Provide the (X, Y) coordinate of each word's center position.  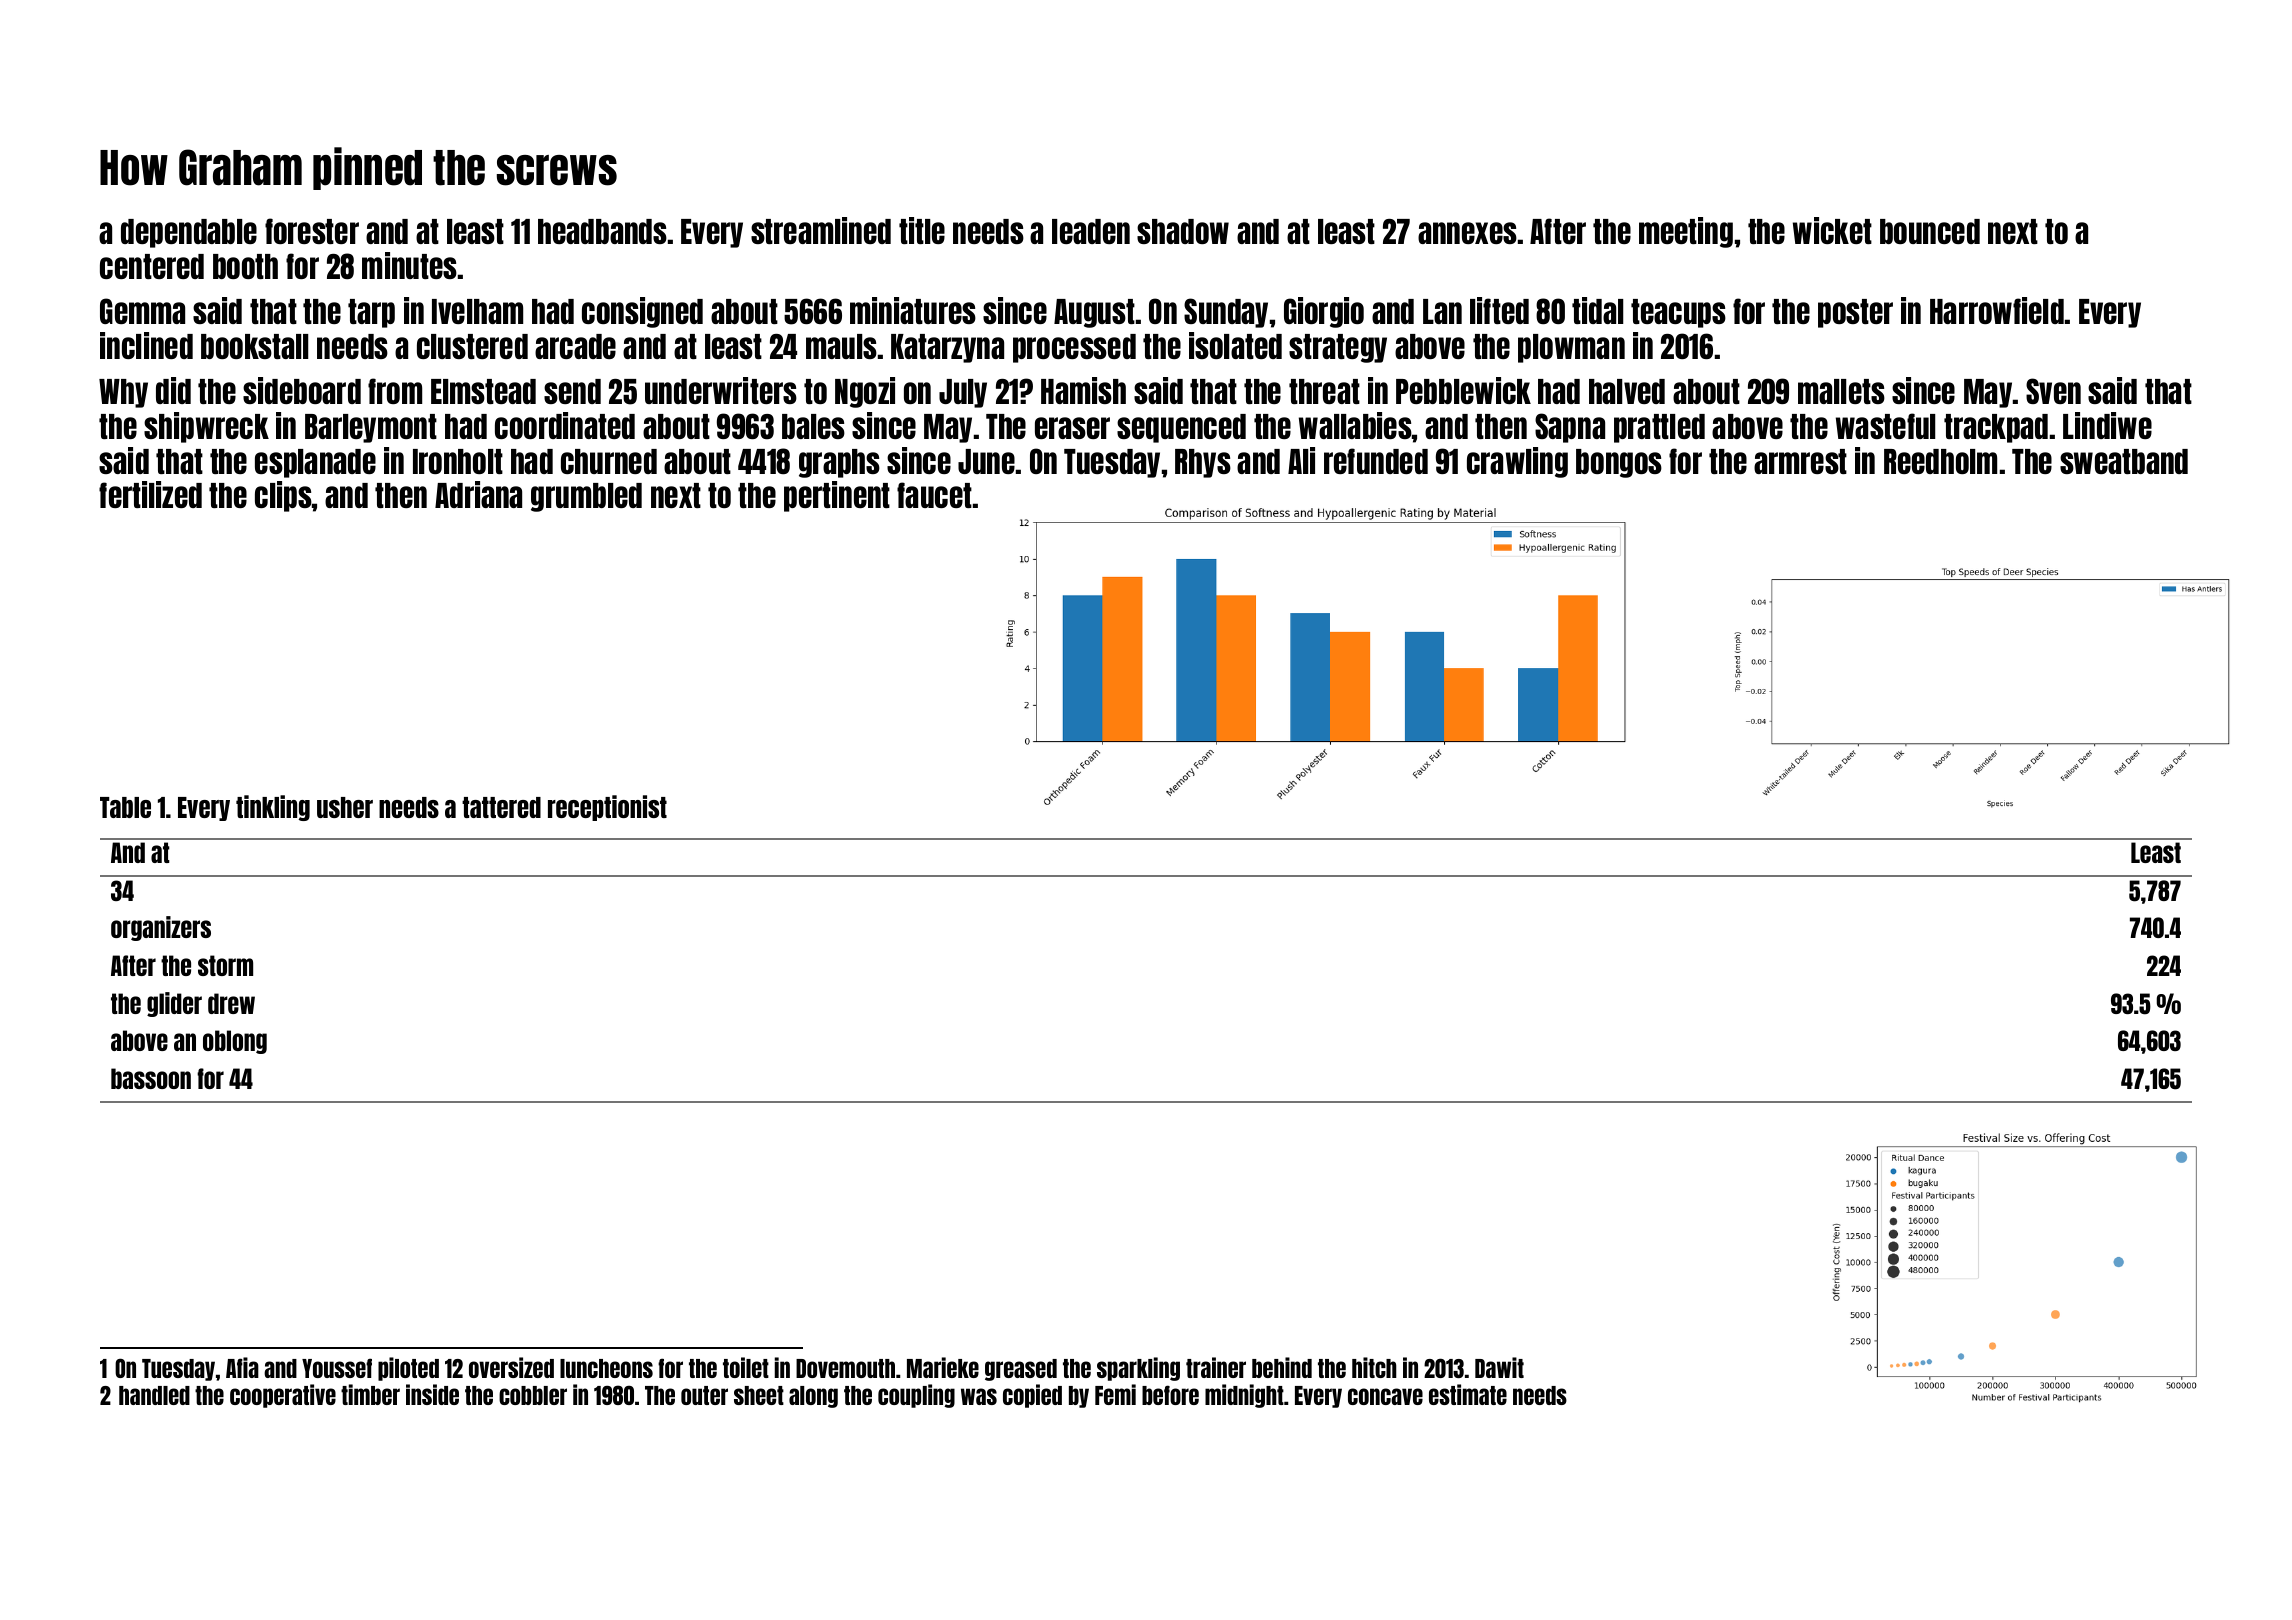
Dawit (1499, 1367)
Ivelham (477, 311)
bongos (1619, 463)
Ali (1301, 460)
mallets (1841, 391)
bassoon (151, 1078)
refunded (1376, 461)
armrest (1800, 461)
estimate (1468, 1394)
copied (1032, 1396)
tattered (501, 807)
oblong (235, 1042)
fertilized (150, 494)
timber (370, 1394)
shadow (1183, 231)
